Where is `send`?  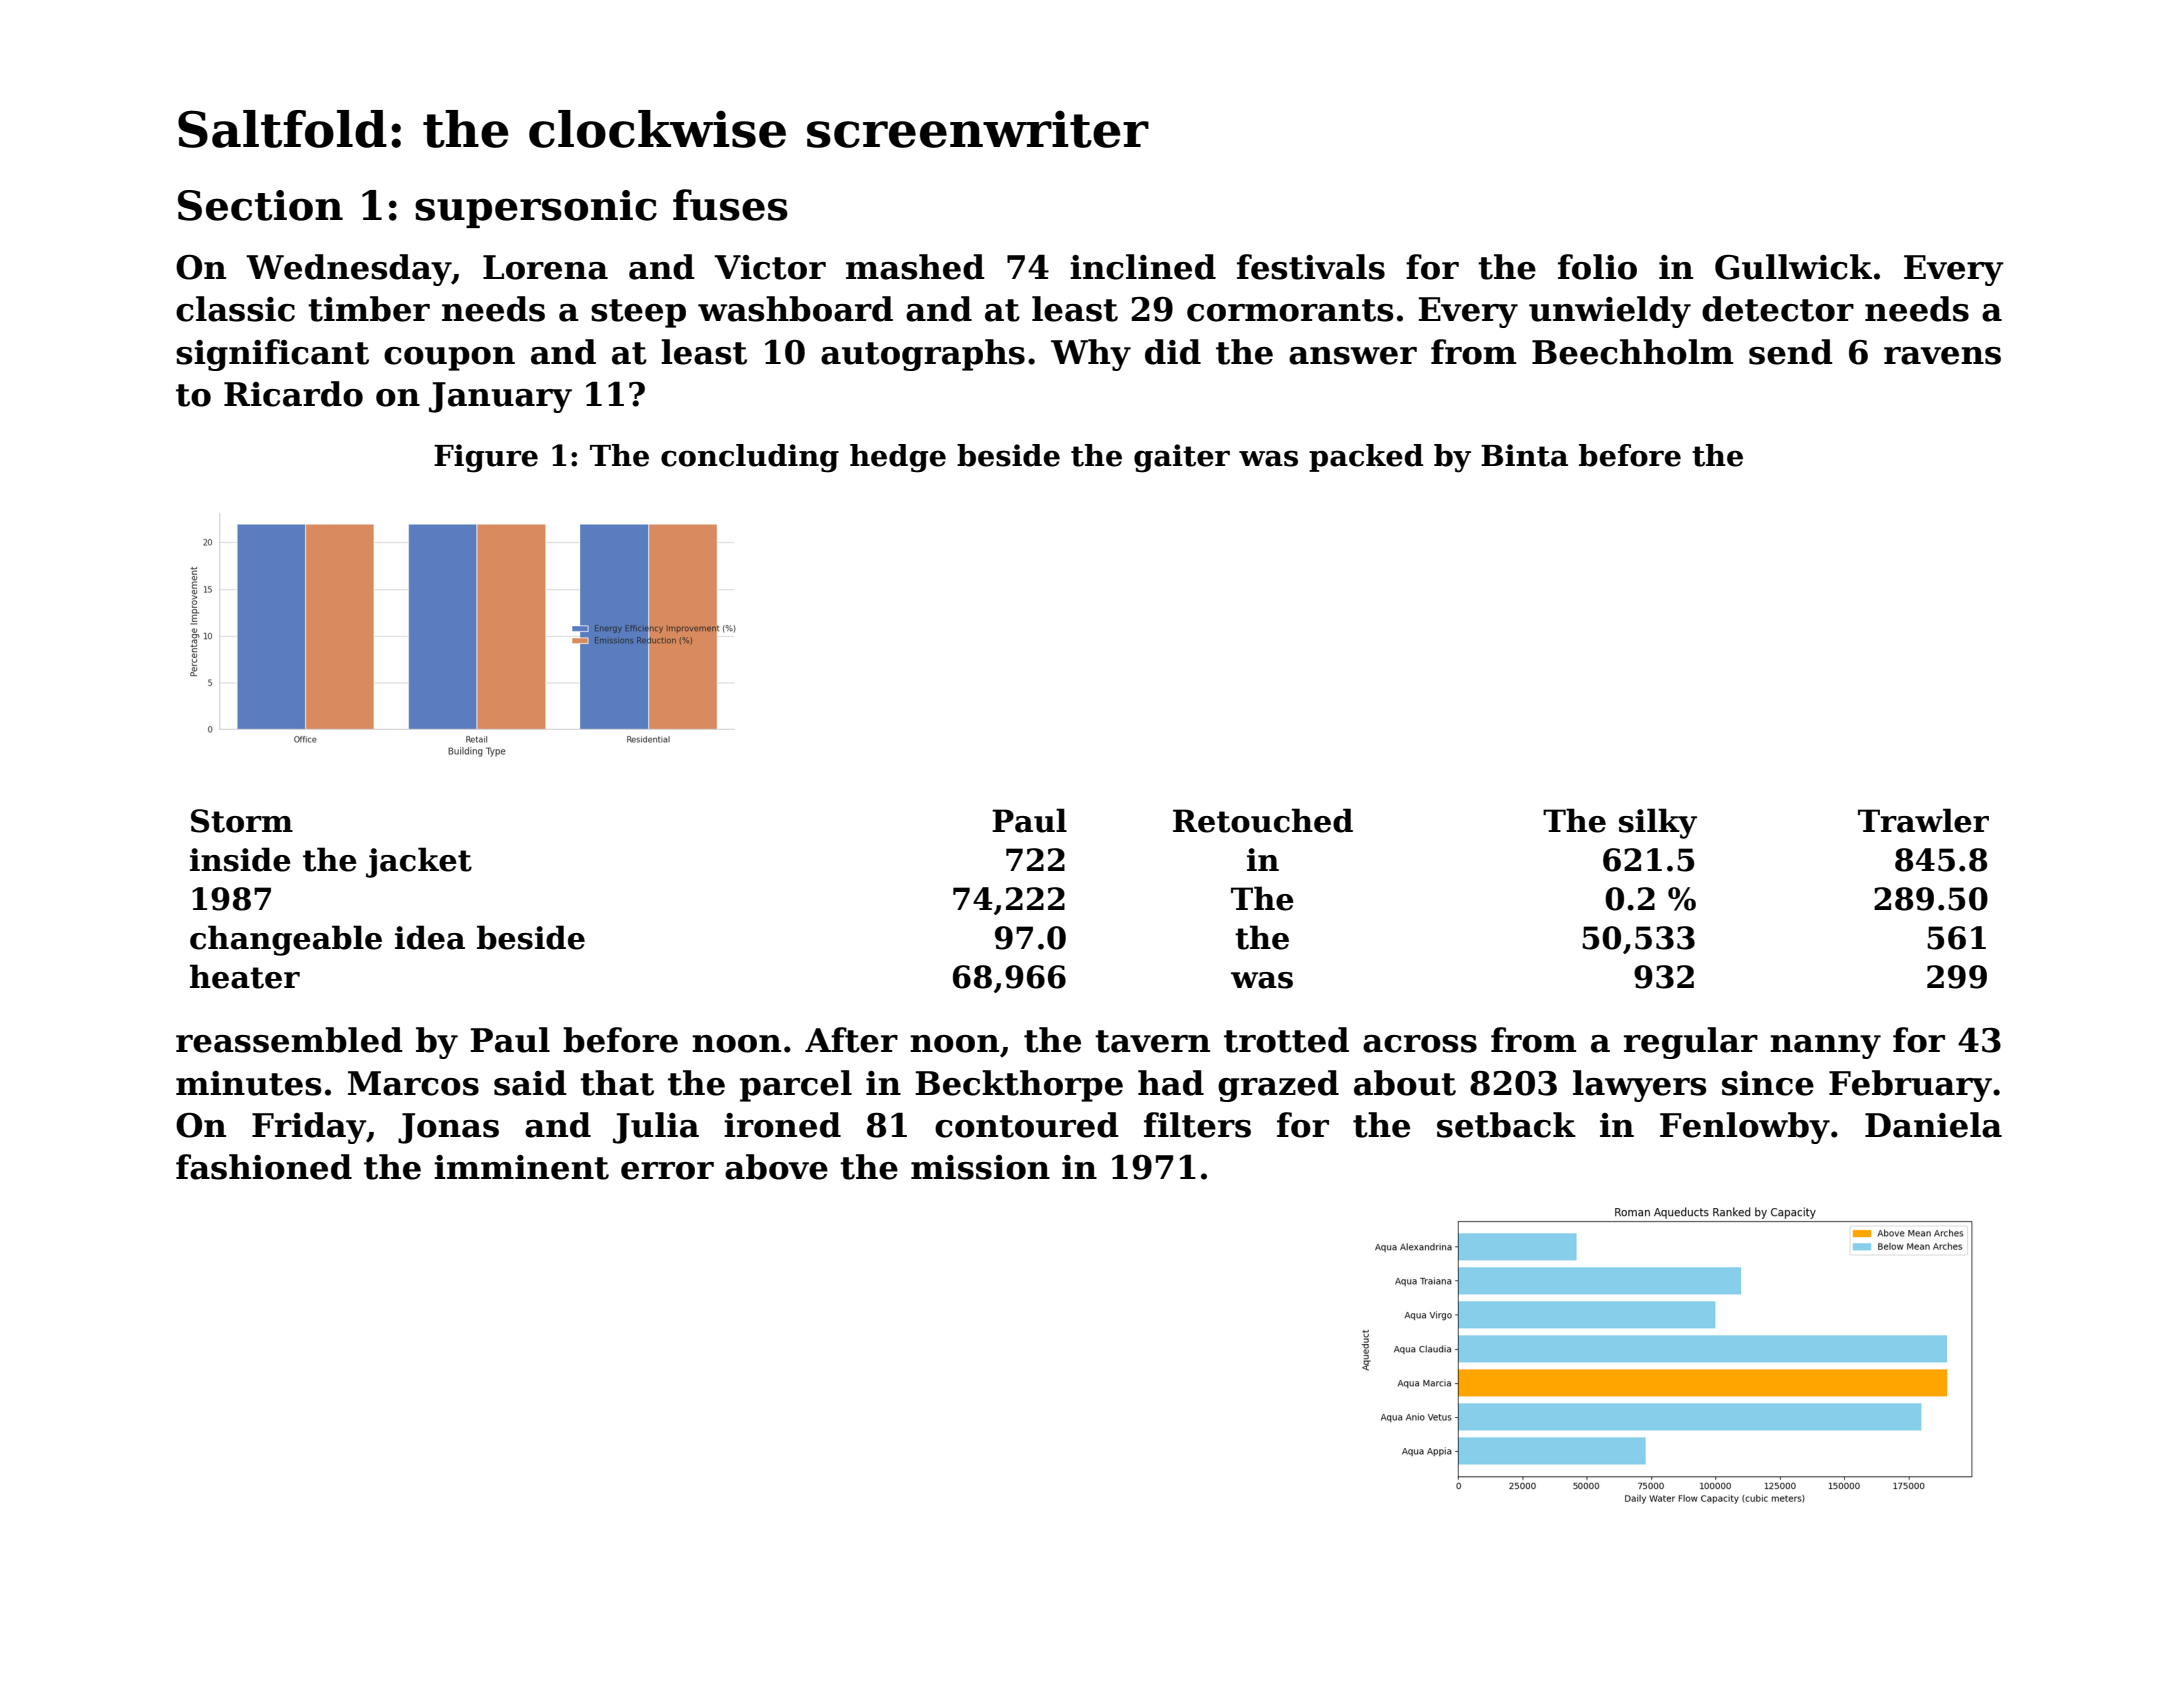
send is located at coordinates (1791, 352).
